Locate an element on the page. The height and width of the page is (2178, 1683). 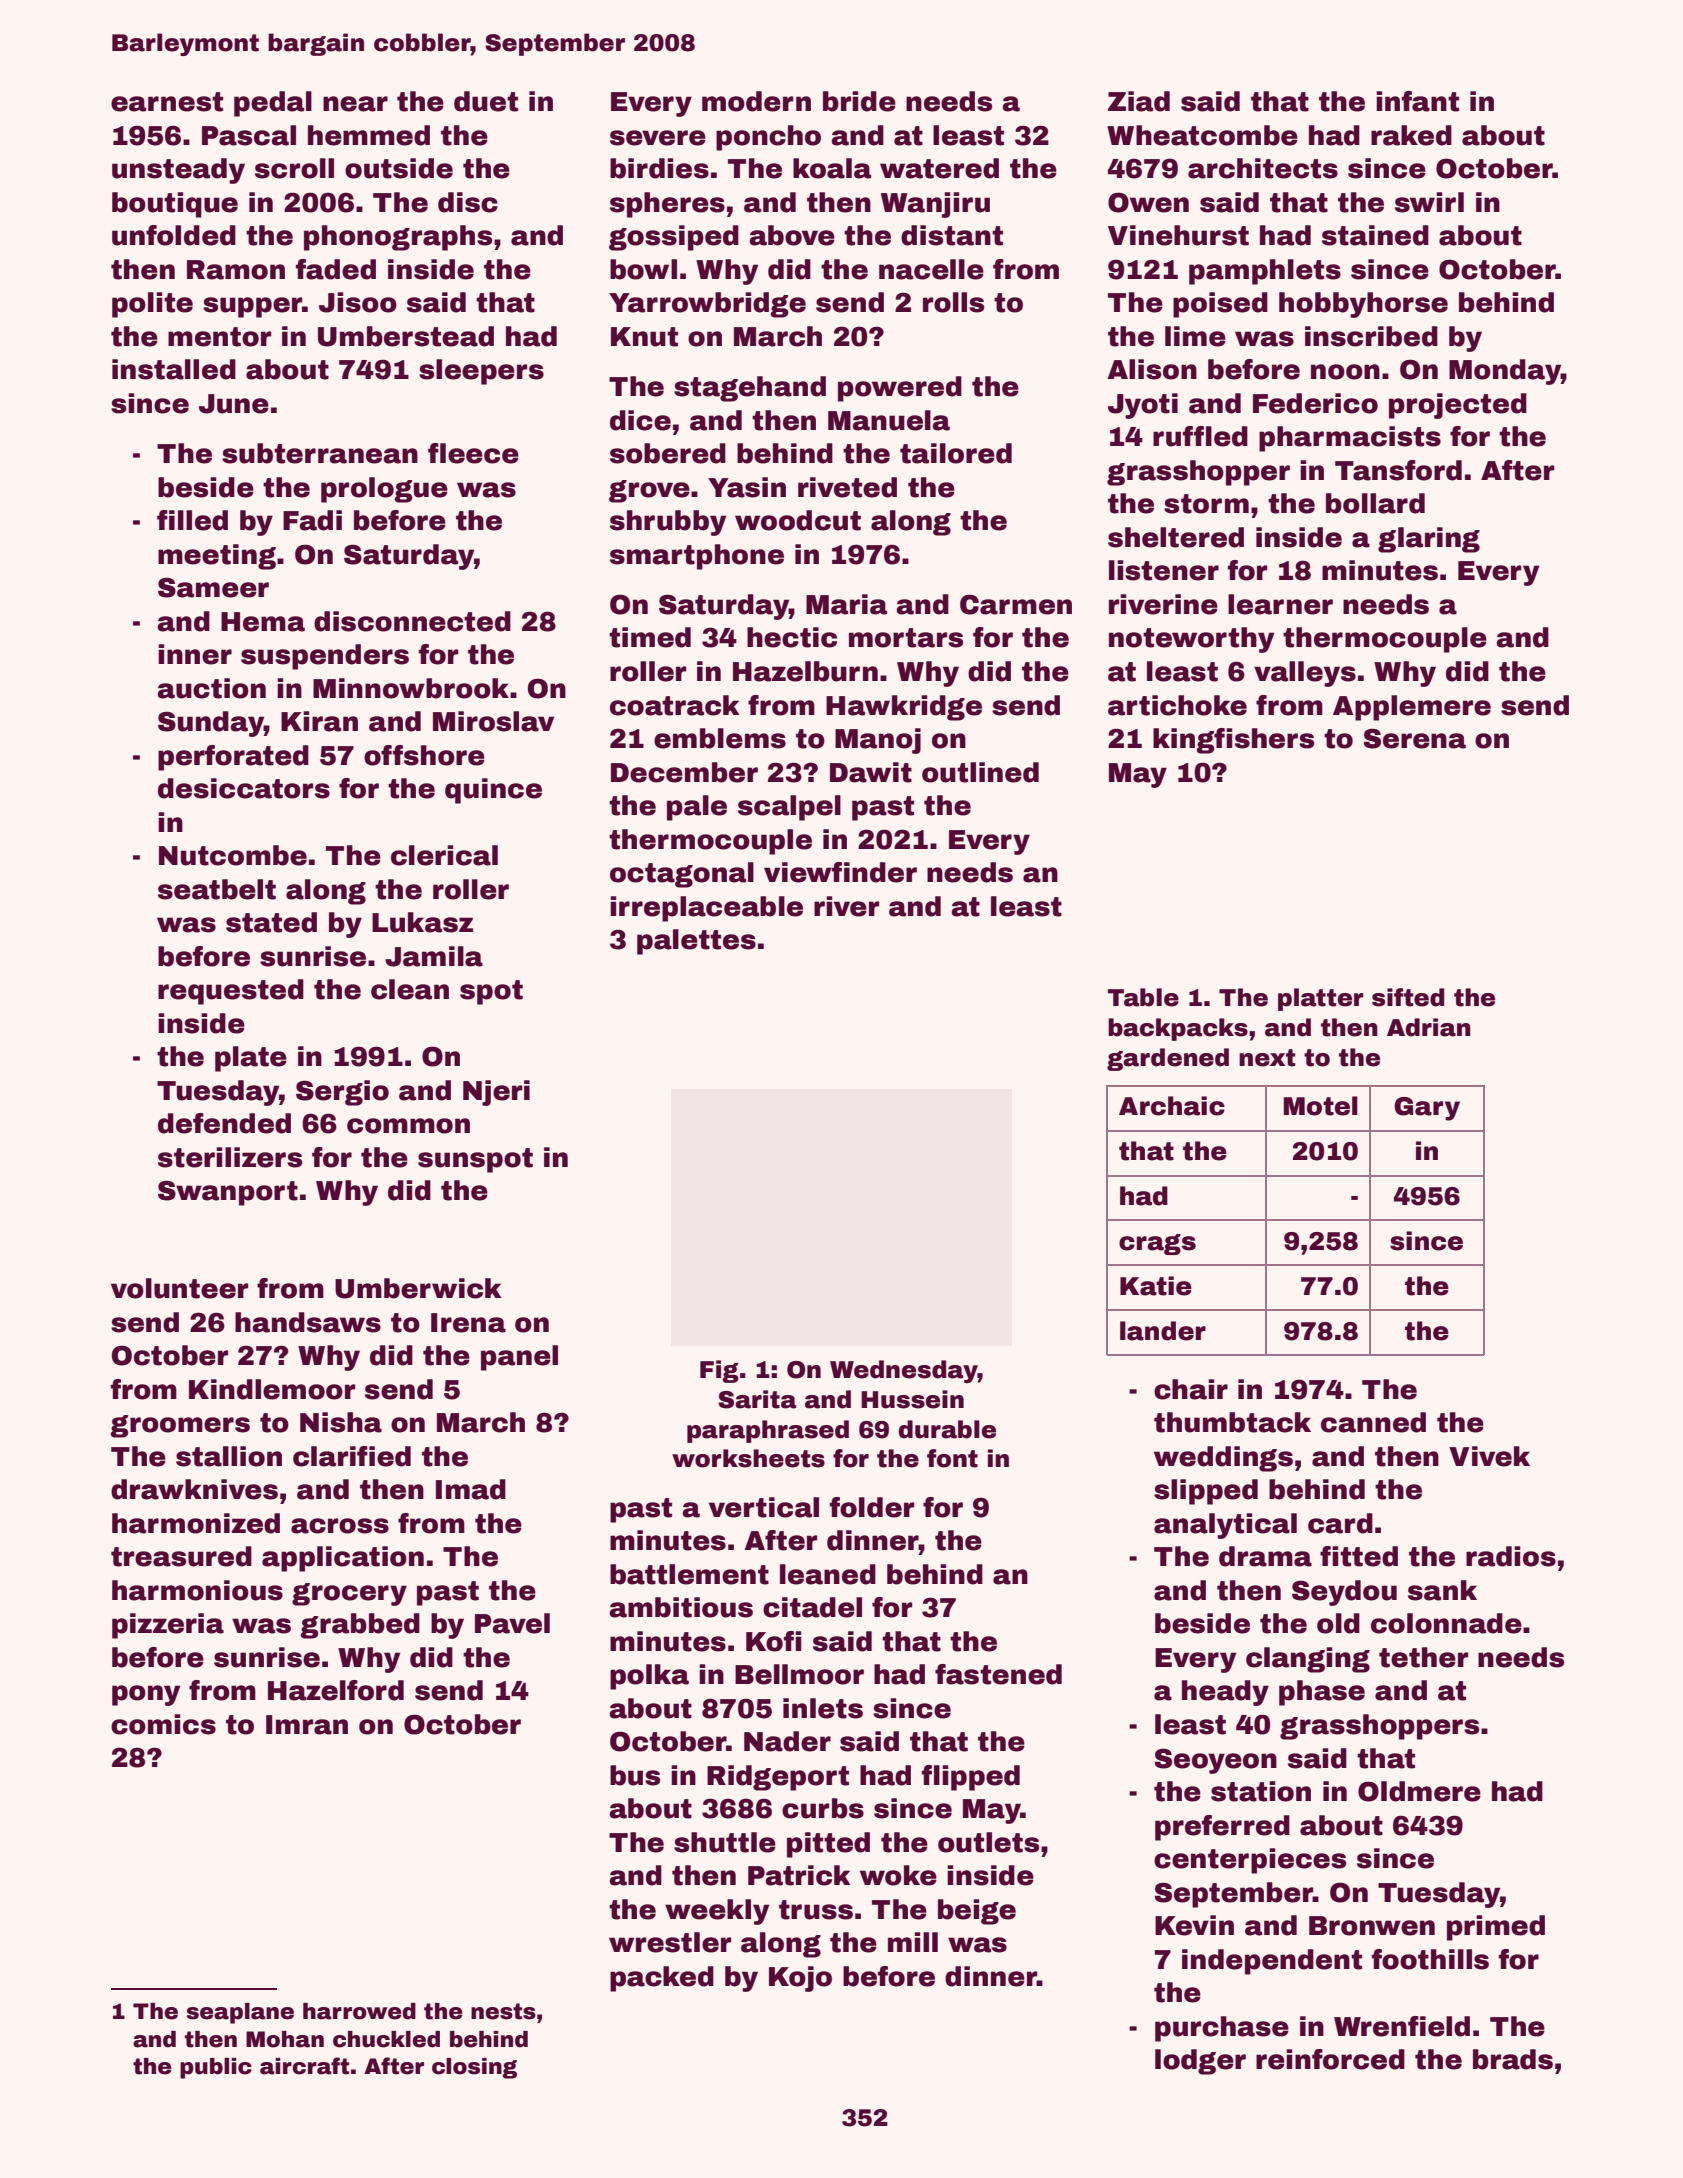
Applemere is located at coordinates (1412, 708).
